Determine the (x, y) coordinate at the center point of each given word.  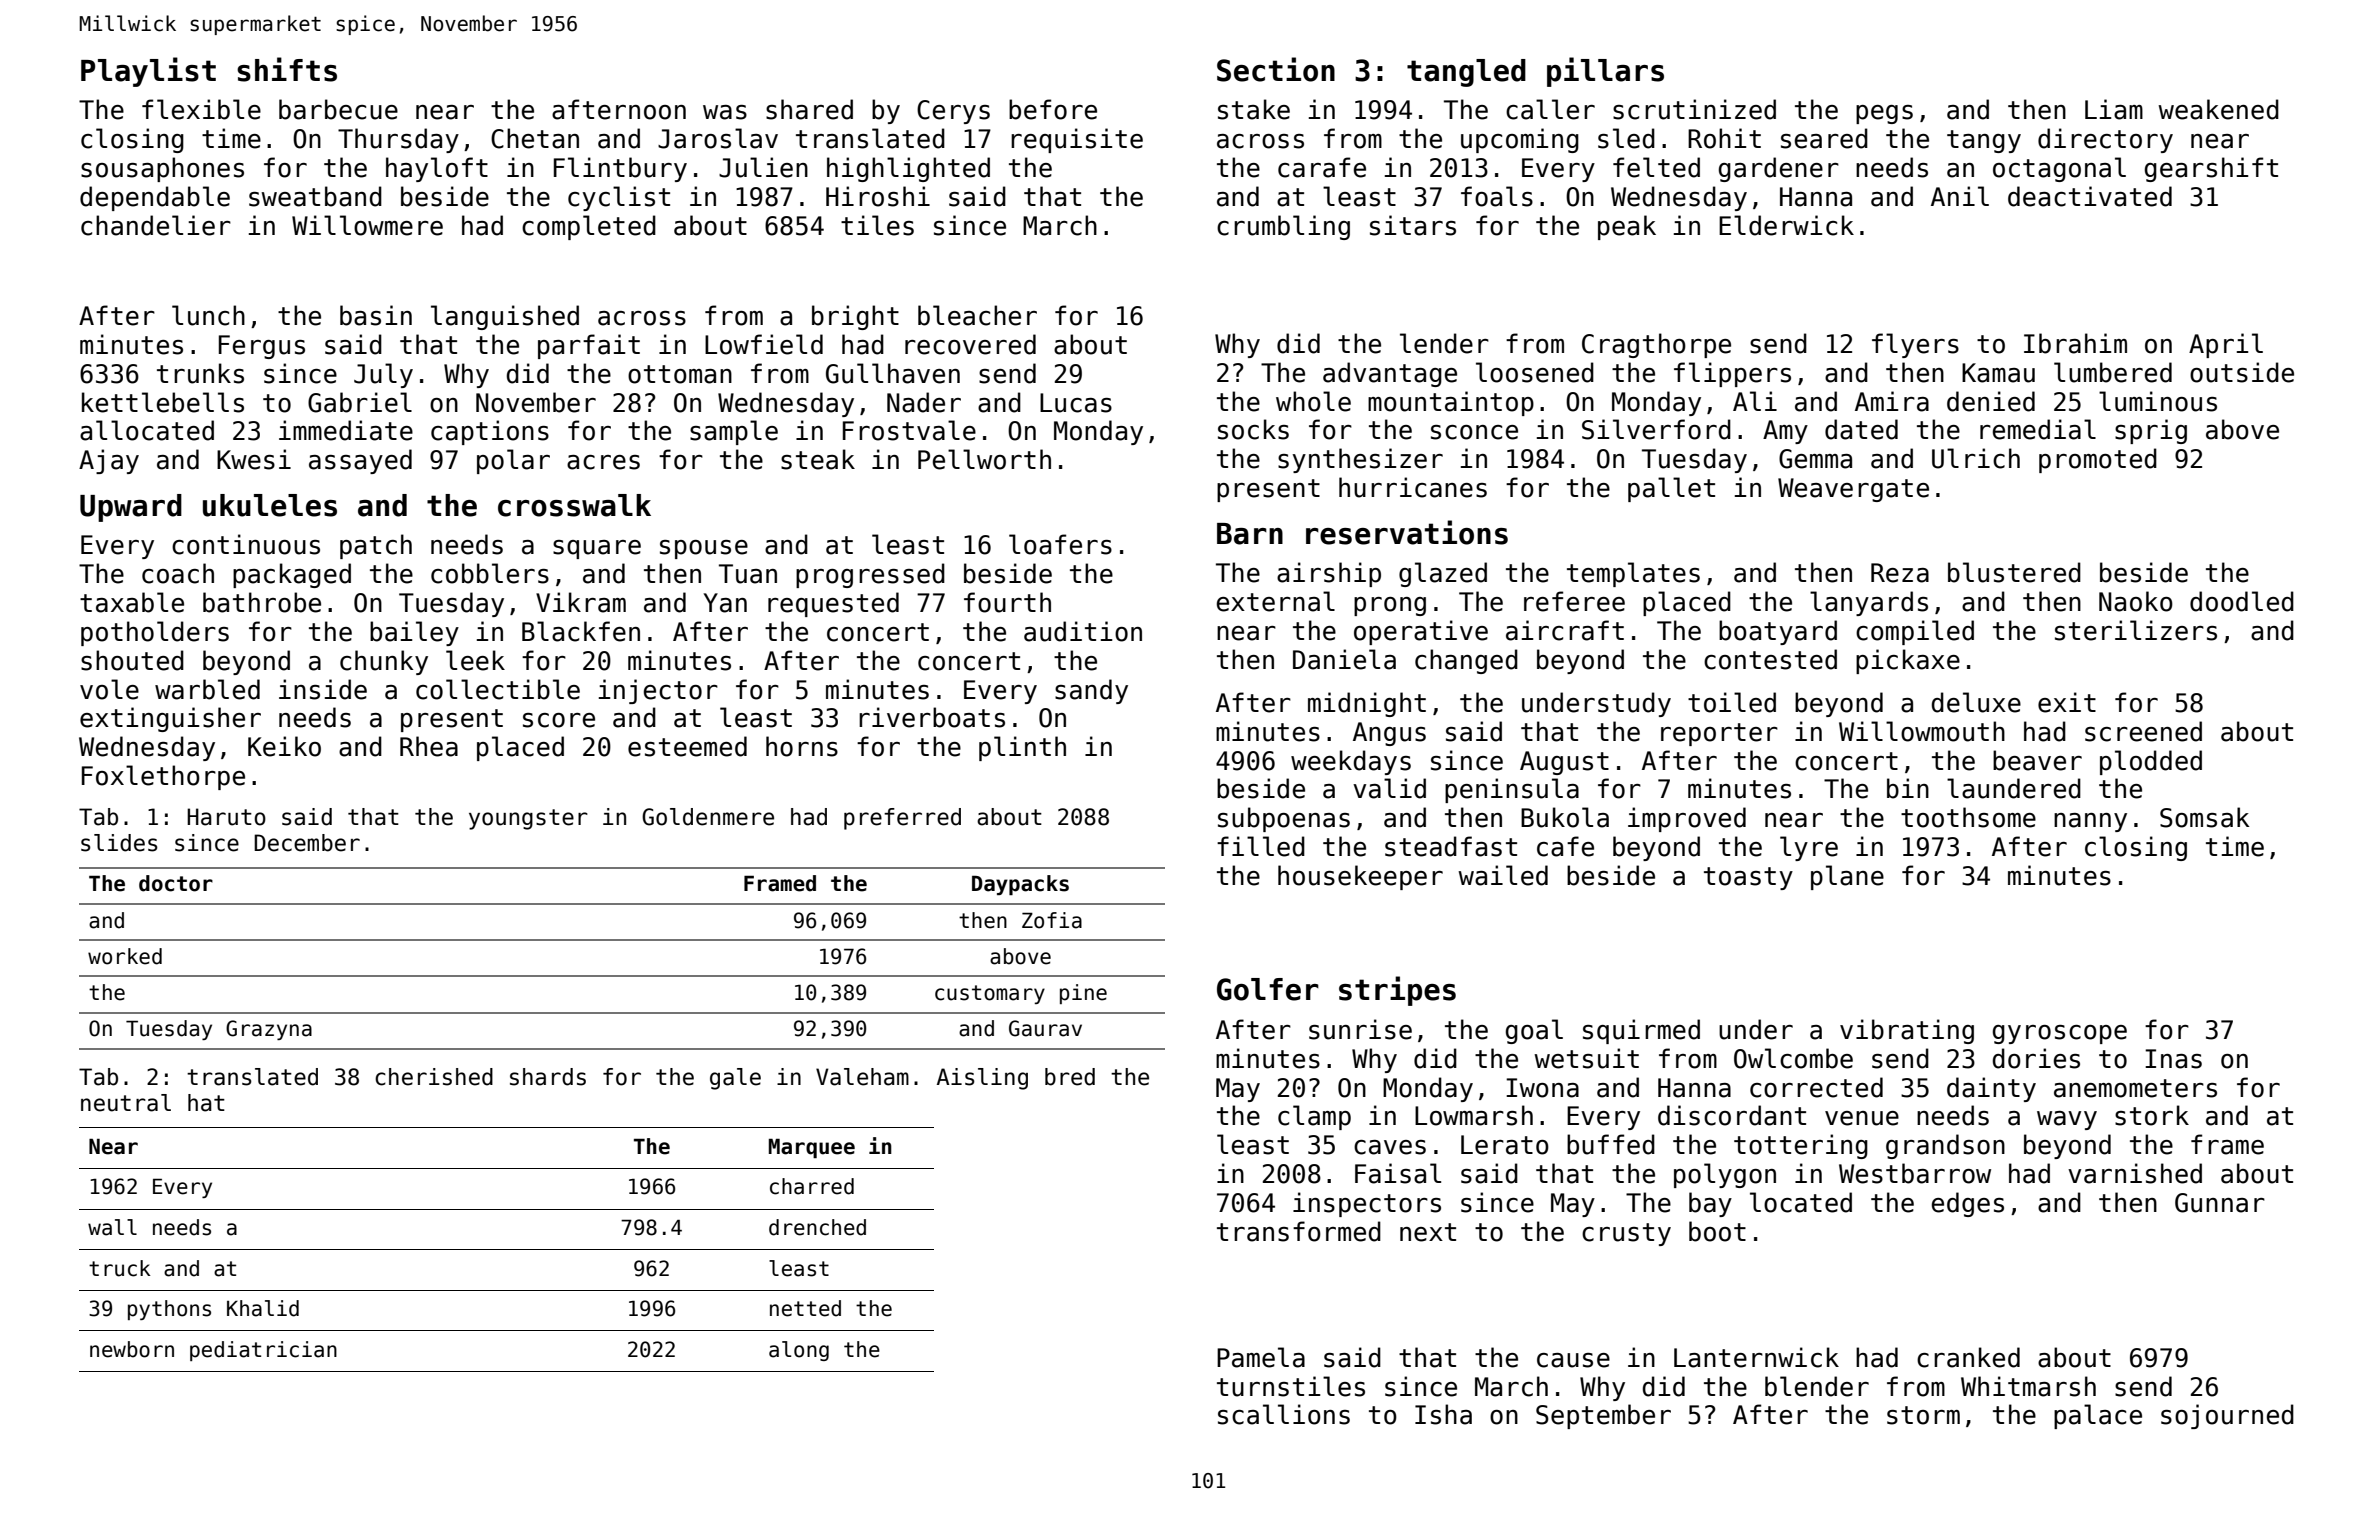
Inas (2173, 1059)
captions (490, 432)
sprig (2151, 431)
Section (1276, 69)
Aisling (982, 1079)
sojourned (2227, 1416)
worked (125, 956)
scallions (1284, 1414)
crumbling (1283, 227)
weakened (2218, 109)
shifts (287, 69)
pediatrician (263, 1351)
